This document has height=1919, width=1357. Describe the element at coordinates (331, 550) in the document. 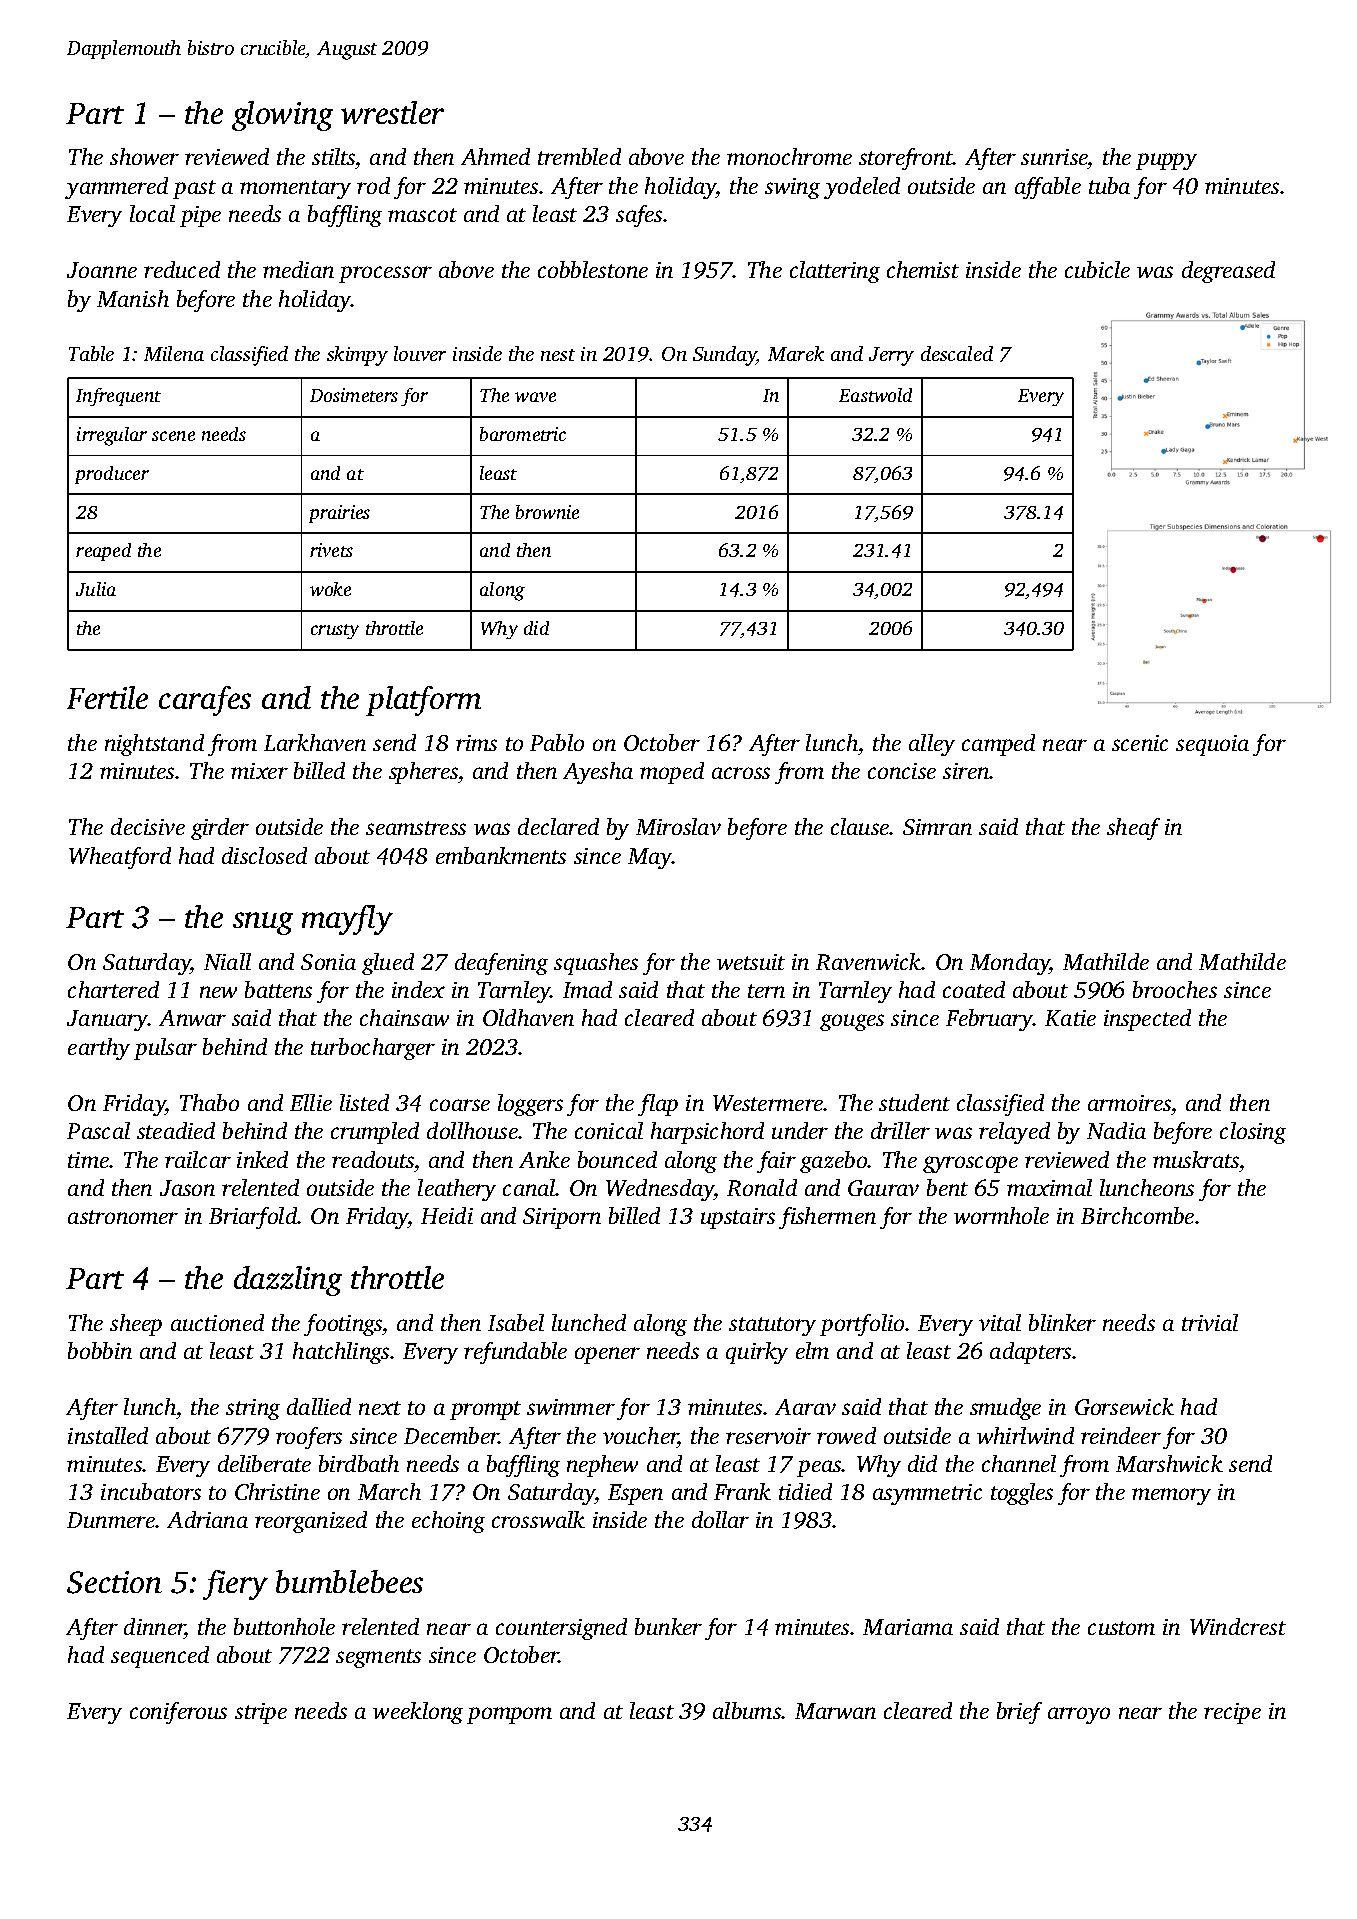

I see `rivets` at that location.
